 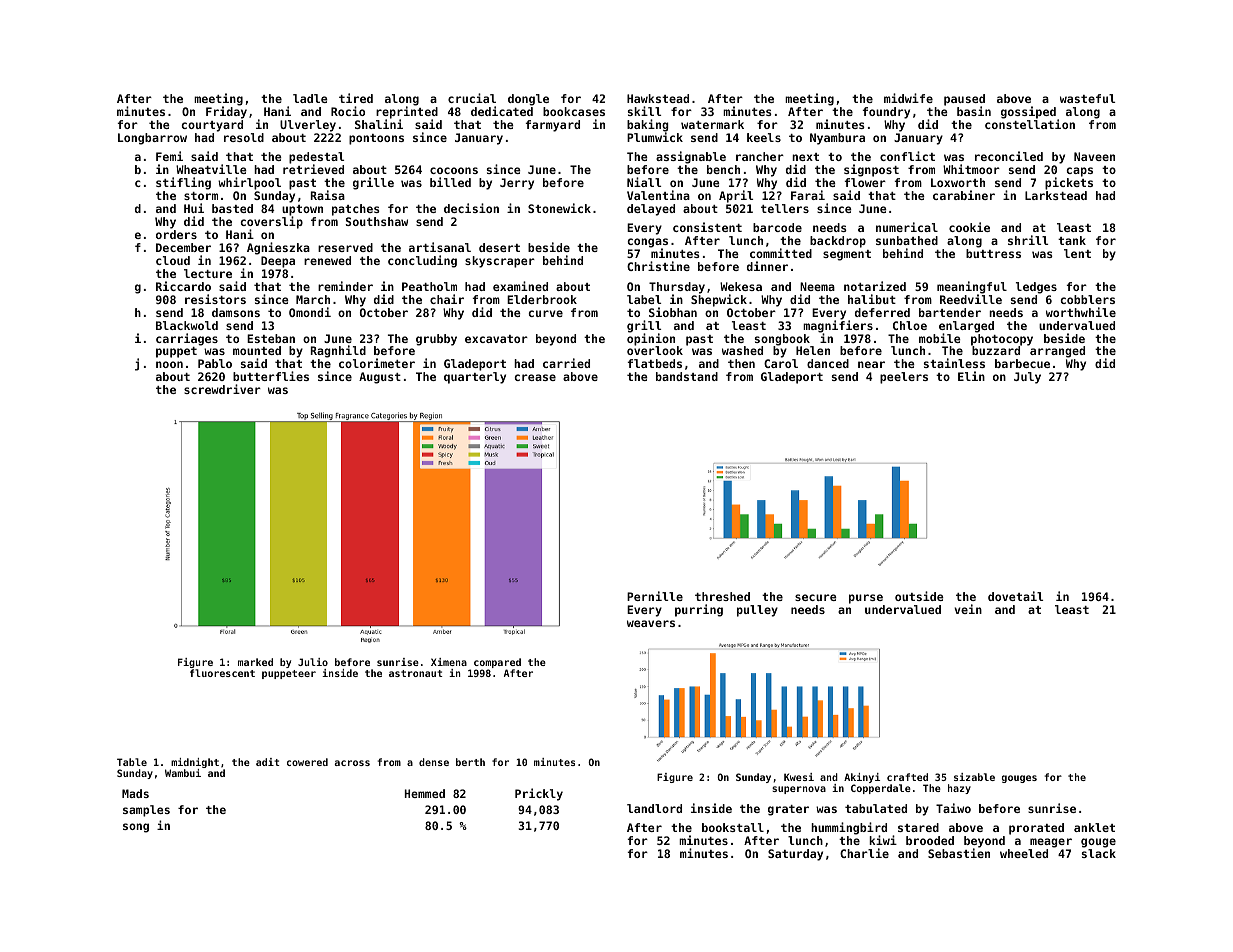 I want to click on Hui, so click(x=194, y=208).
